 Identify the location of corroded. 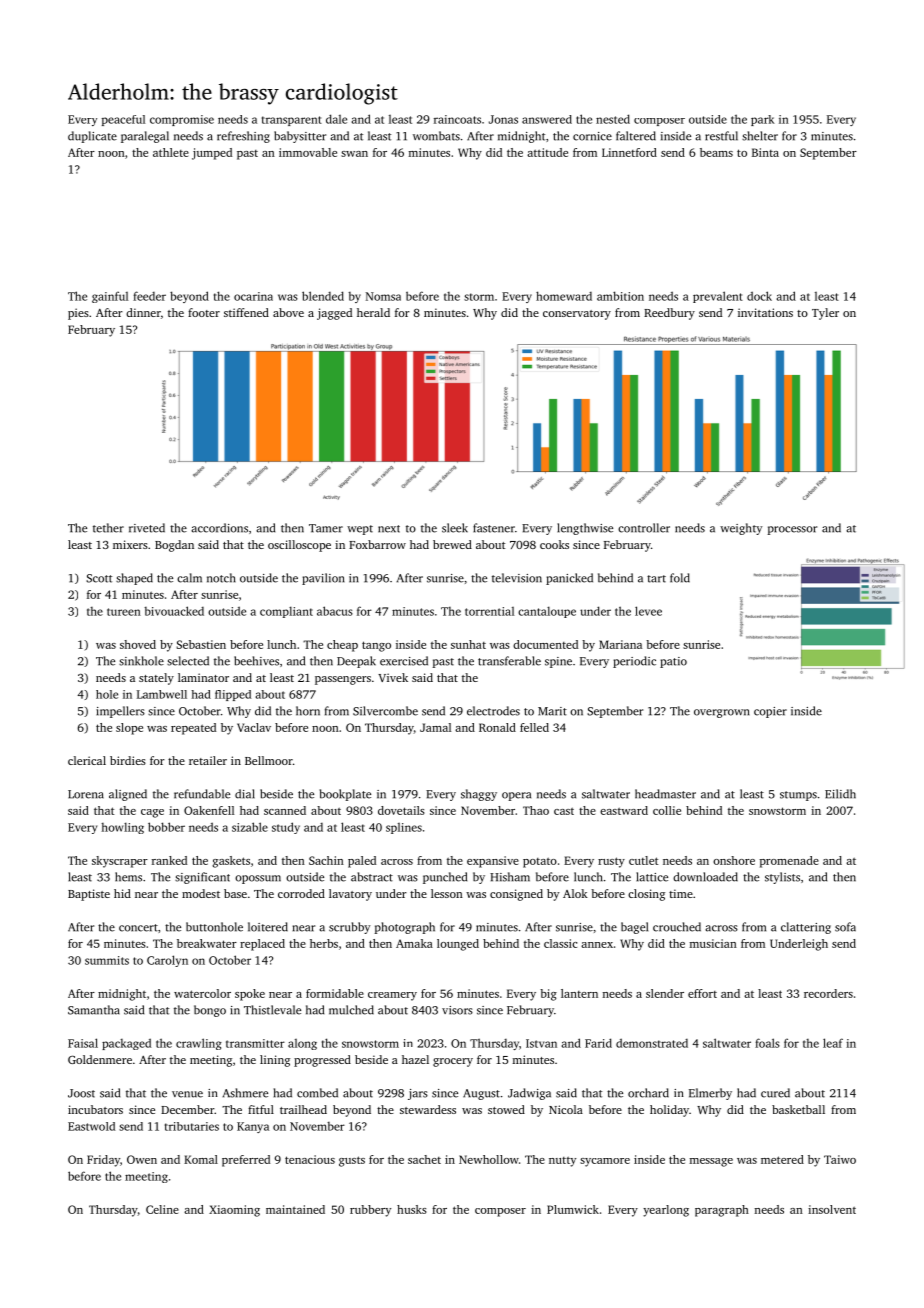
(301, 893).
